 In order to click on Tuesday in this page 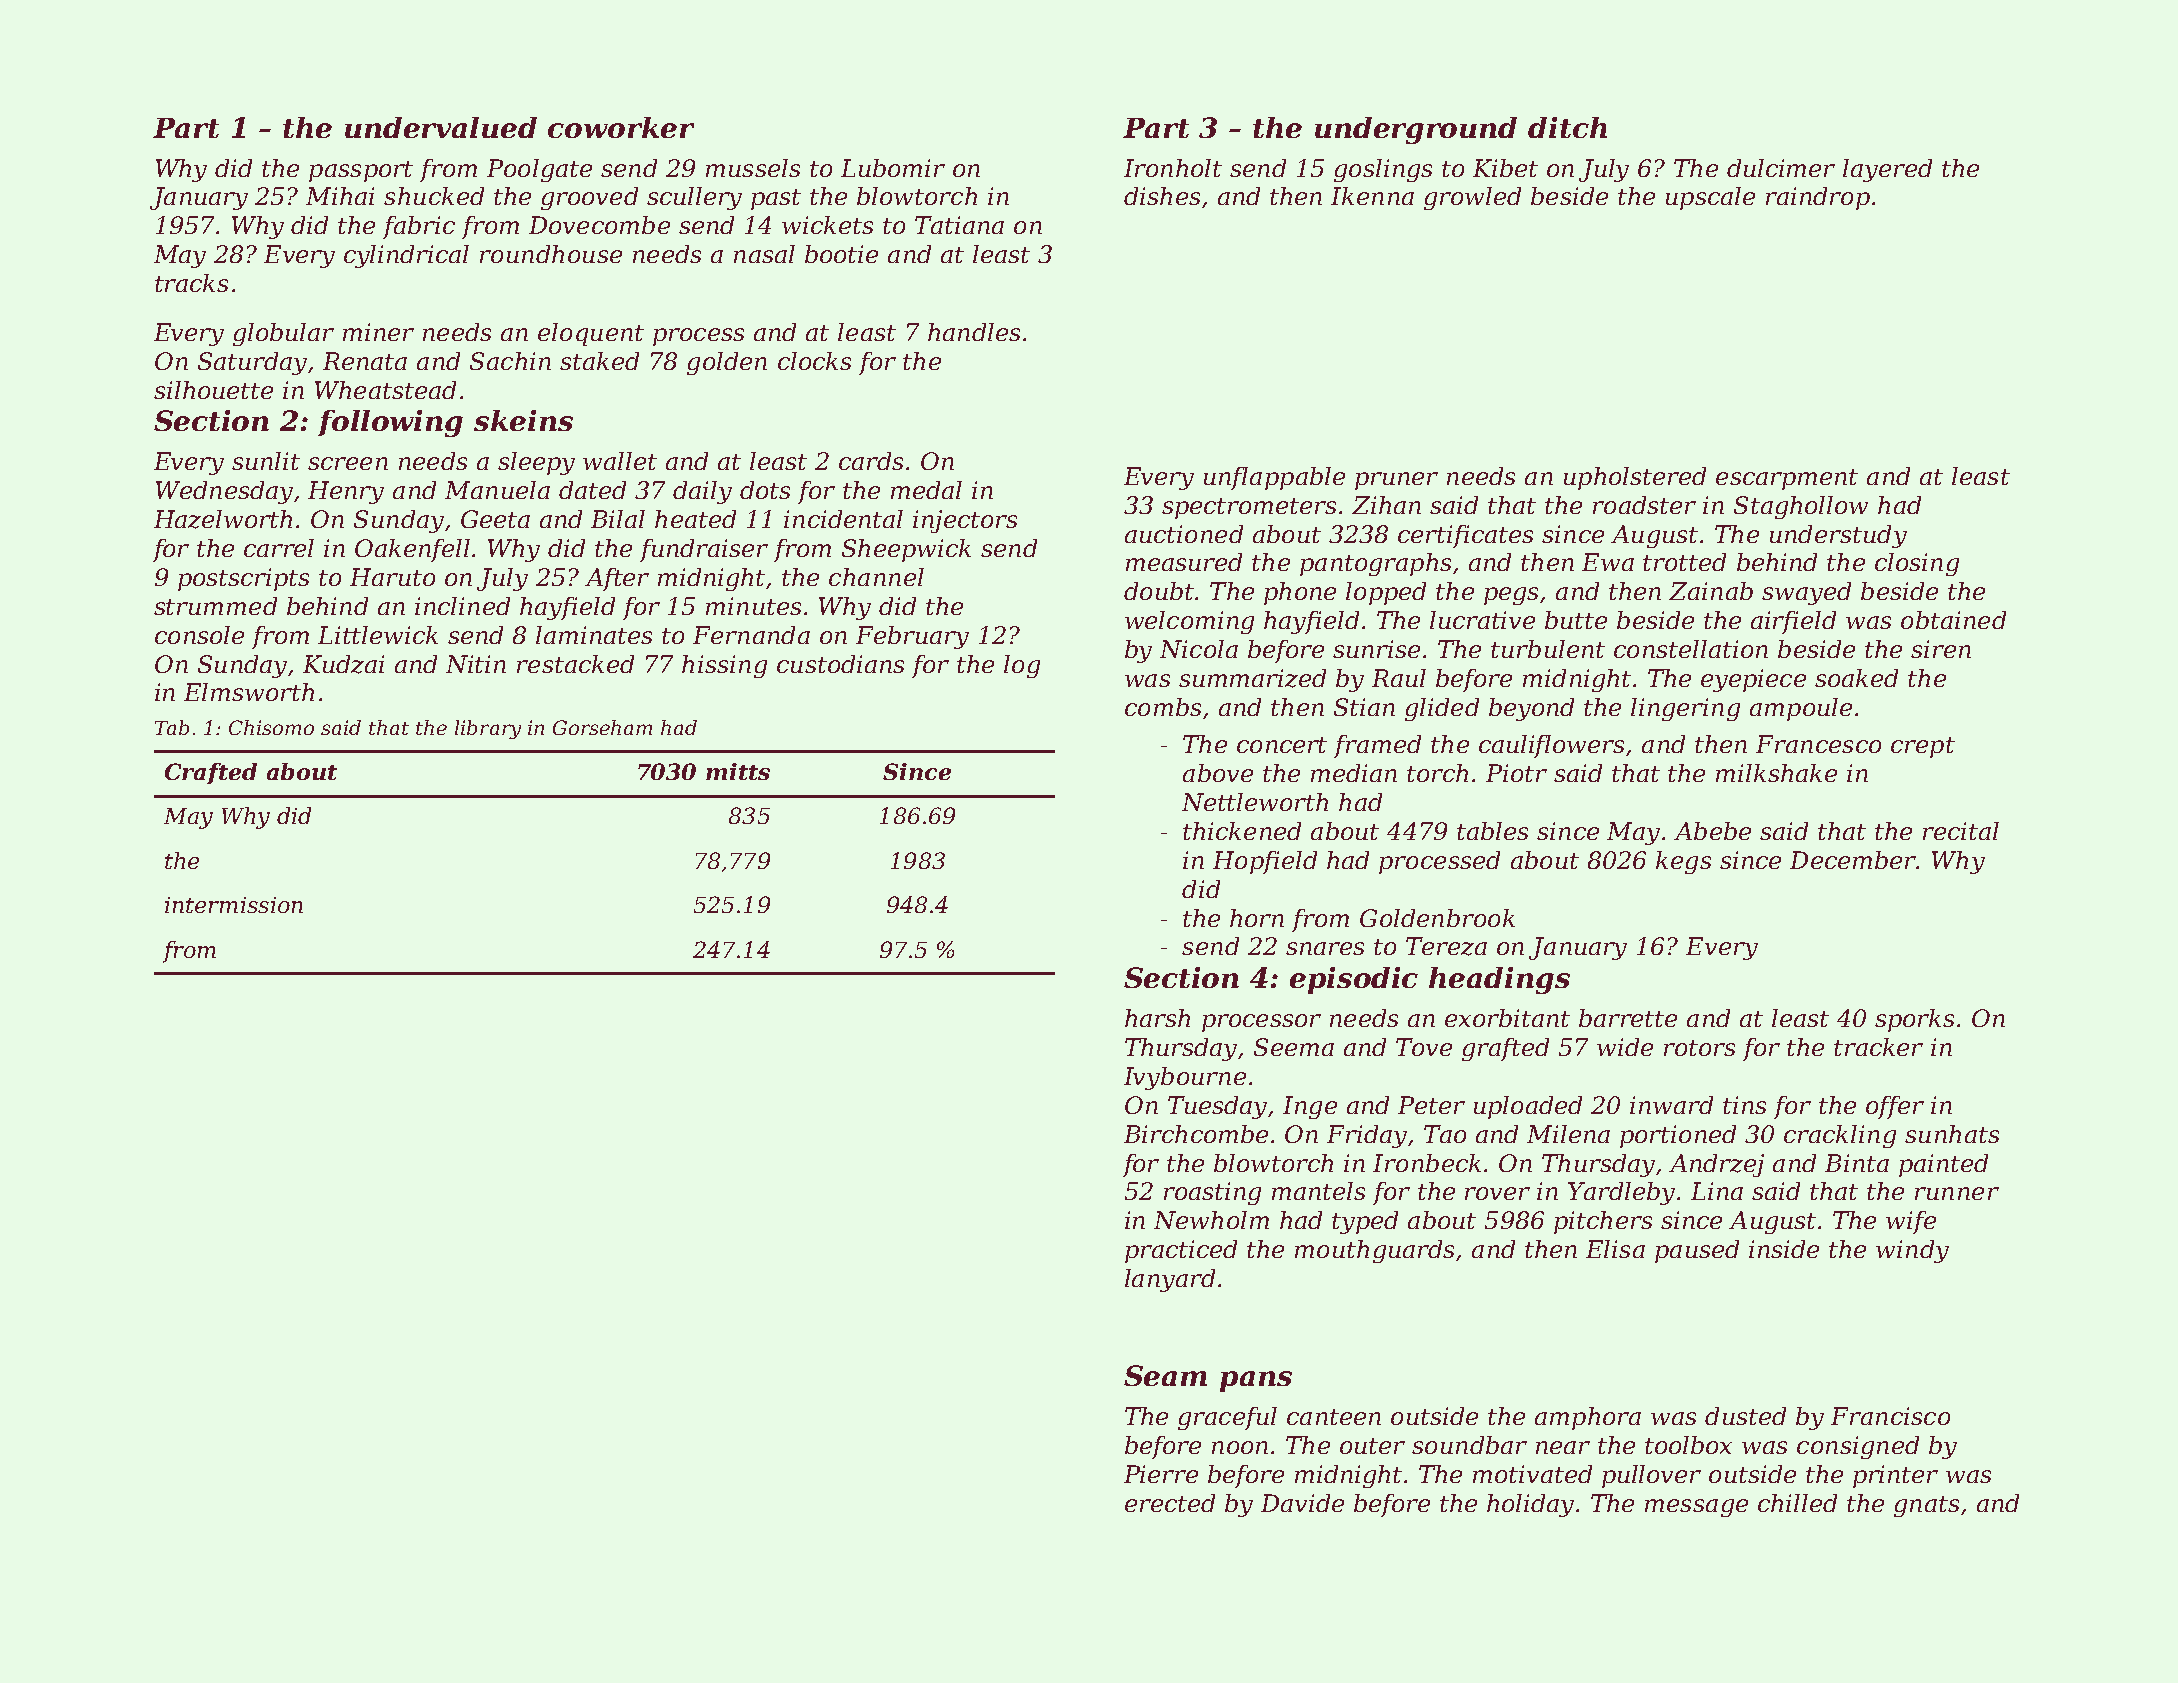, I will do `click(1217, 1107)`.
